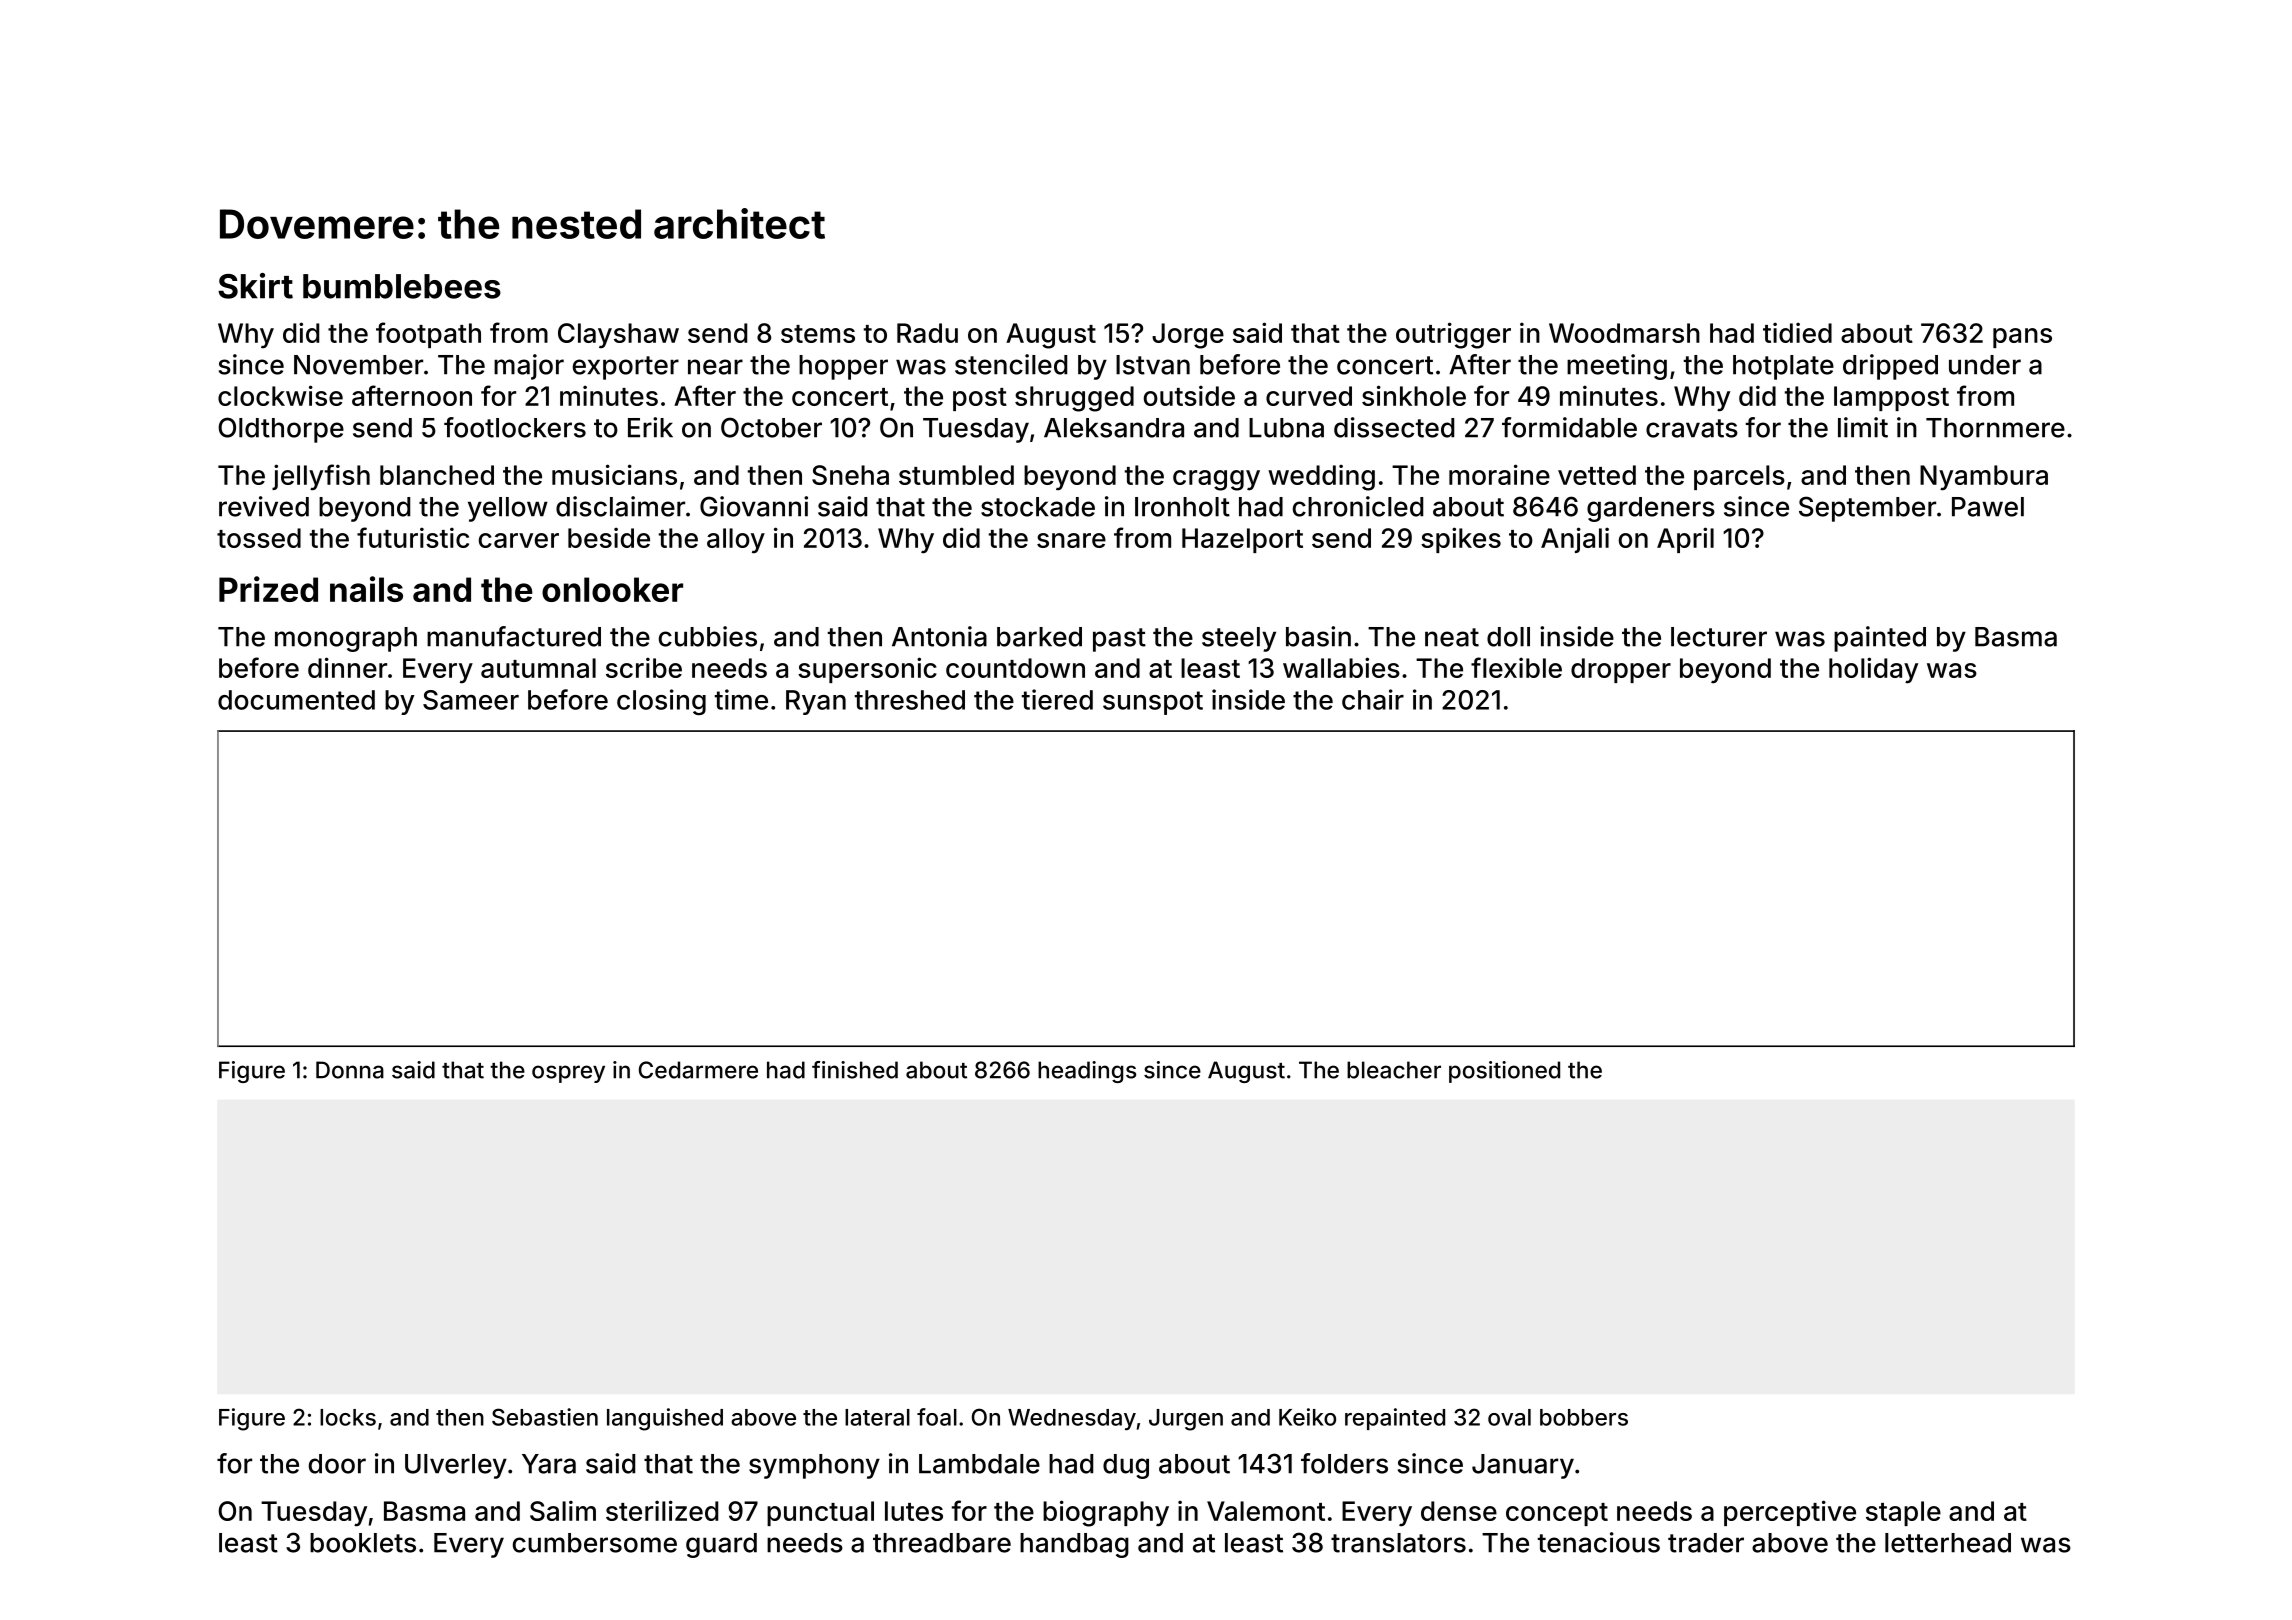  What do you see at coordinates (1621, 670) in the document?
I see `dropper` at bounding box center [1621, 670].
